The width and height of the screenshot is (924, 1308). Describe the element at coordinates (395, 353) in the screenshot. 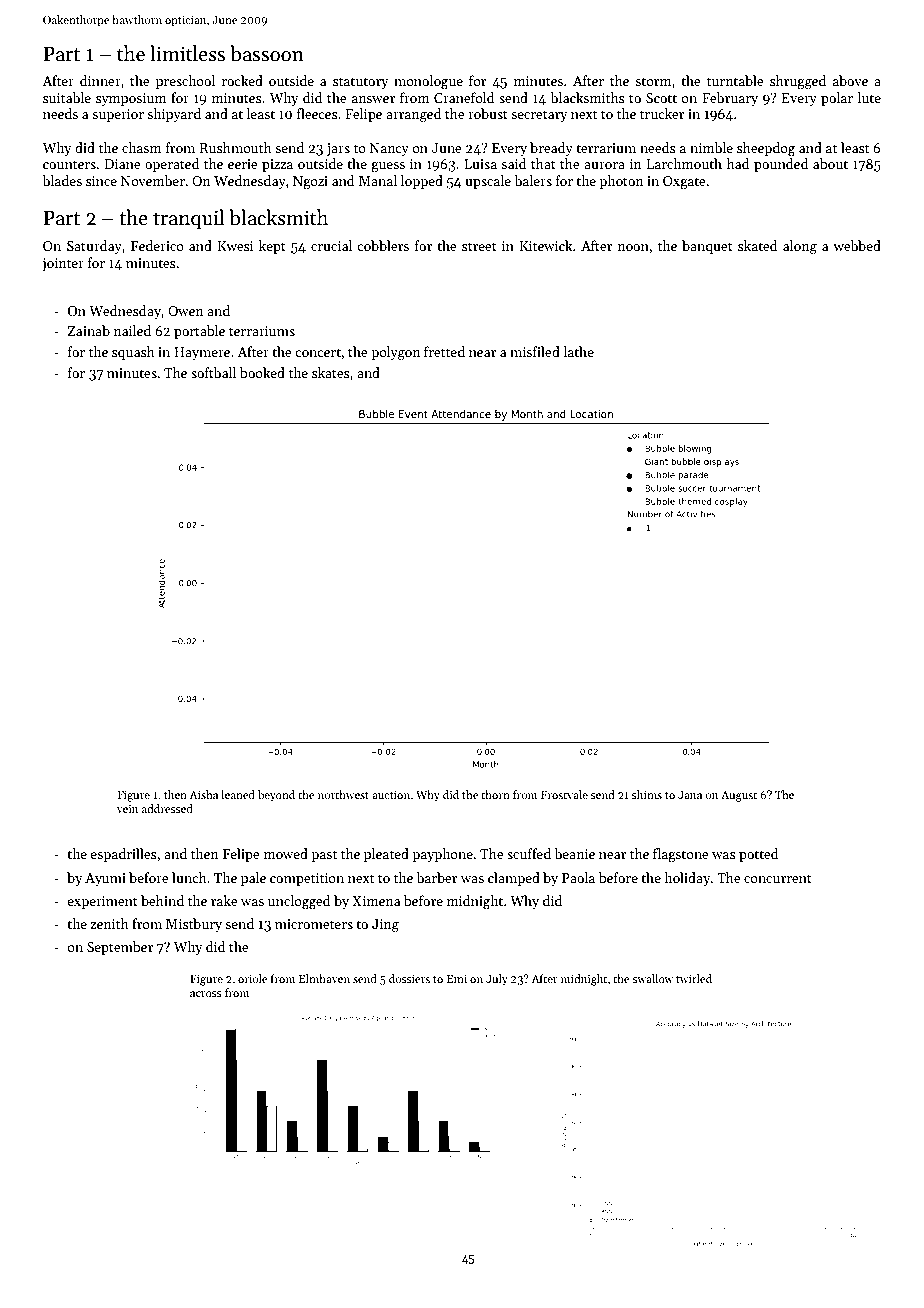

I see `polygon` at that location.
